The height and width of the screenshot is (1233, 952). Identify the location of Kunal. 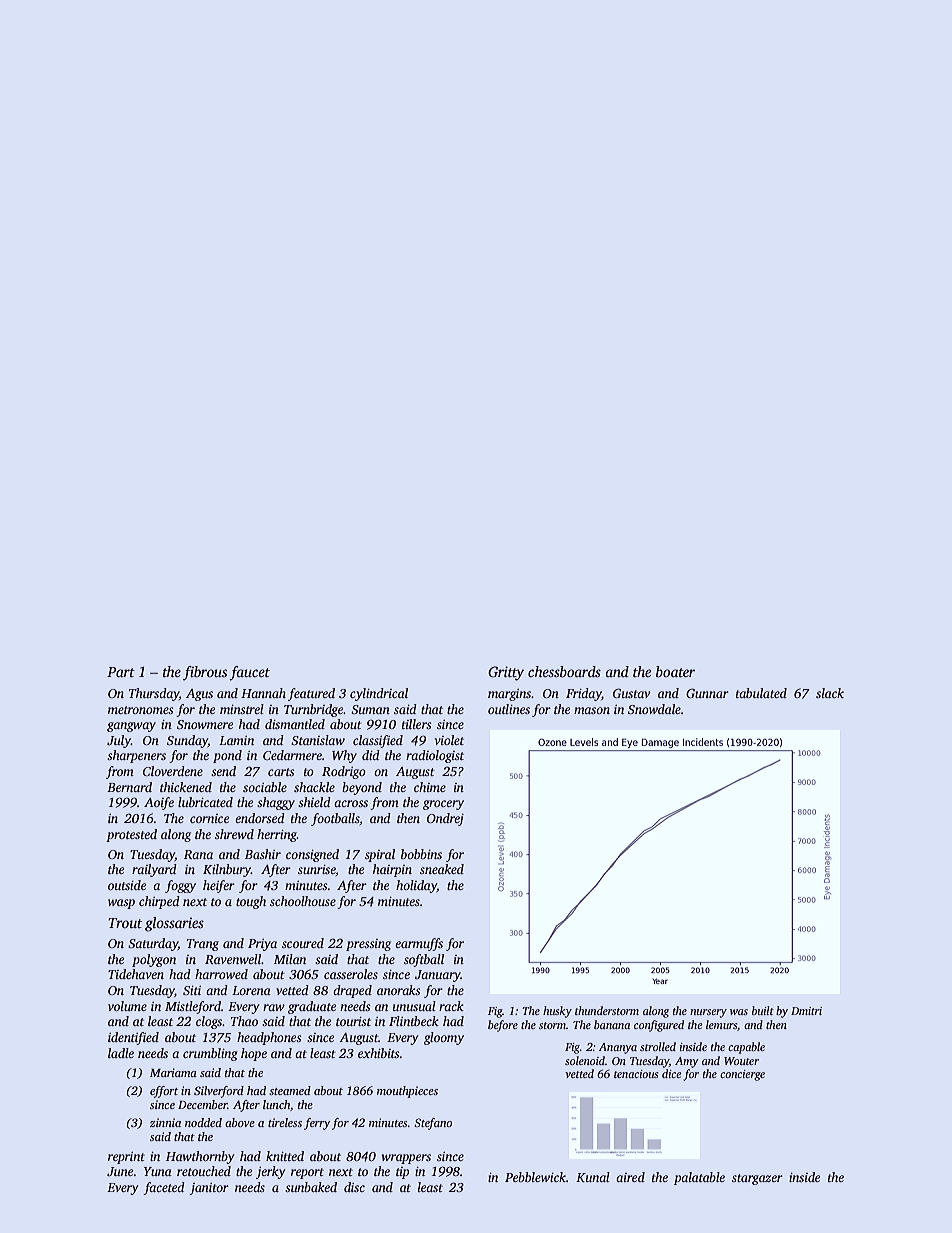
(593, 1177).
